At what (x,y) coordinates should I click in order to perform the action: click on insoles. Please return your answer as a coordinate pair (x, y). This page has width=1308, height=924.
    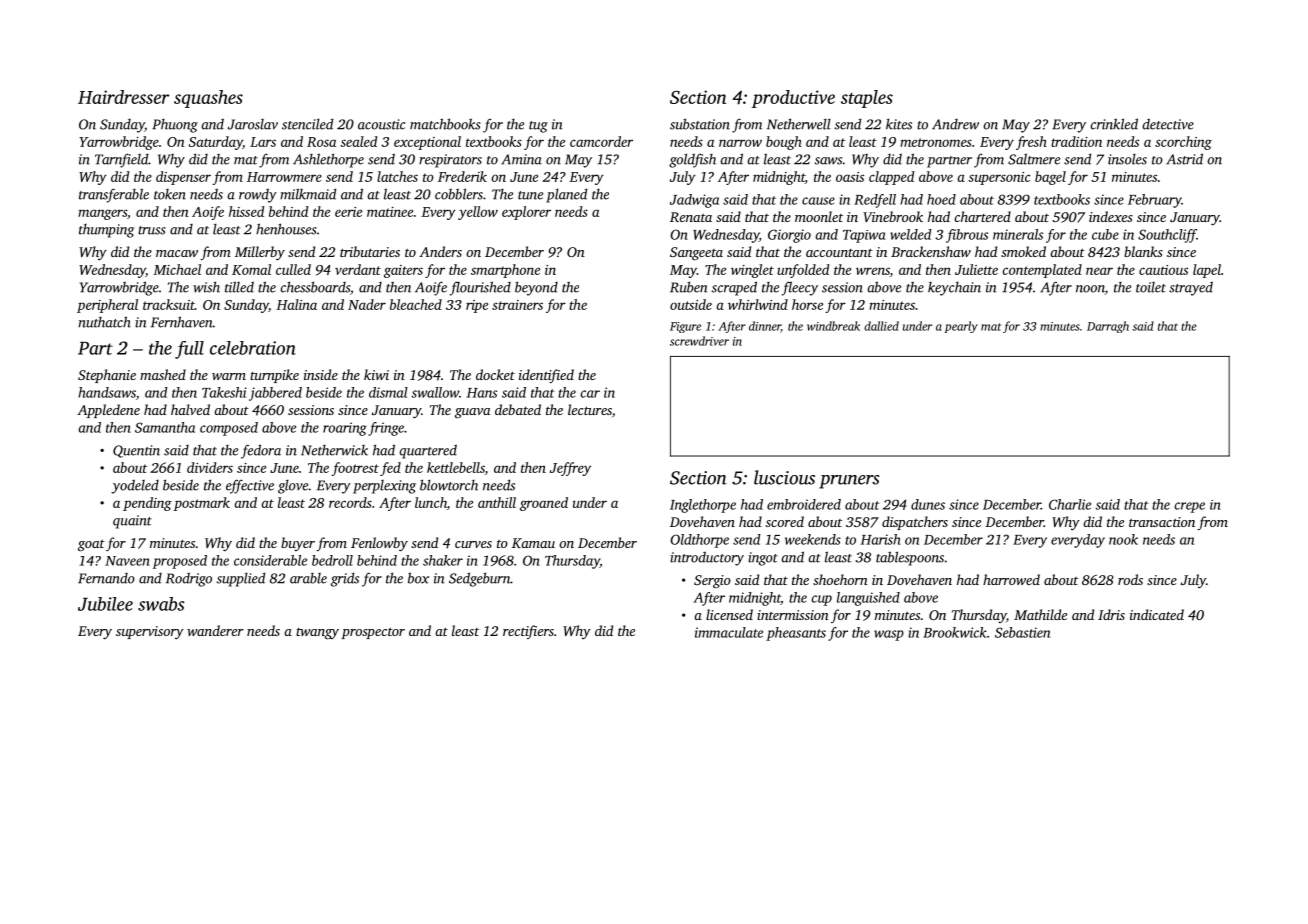
    Looking at the image, I should click on (1127, 159).
